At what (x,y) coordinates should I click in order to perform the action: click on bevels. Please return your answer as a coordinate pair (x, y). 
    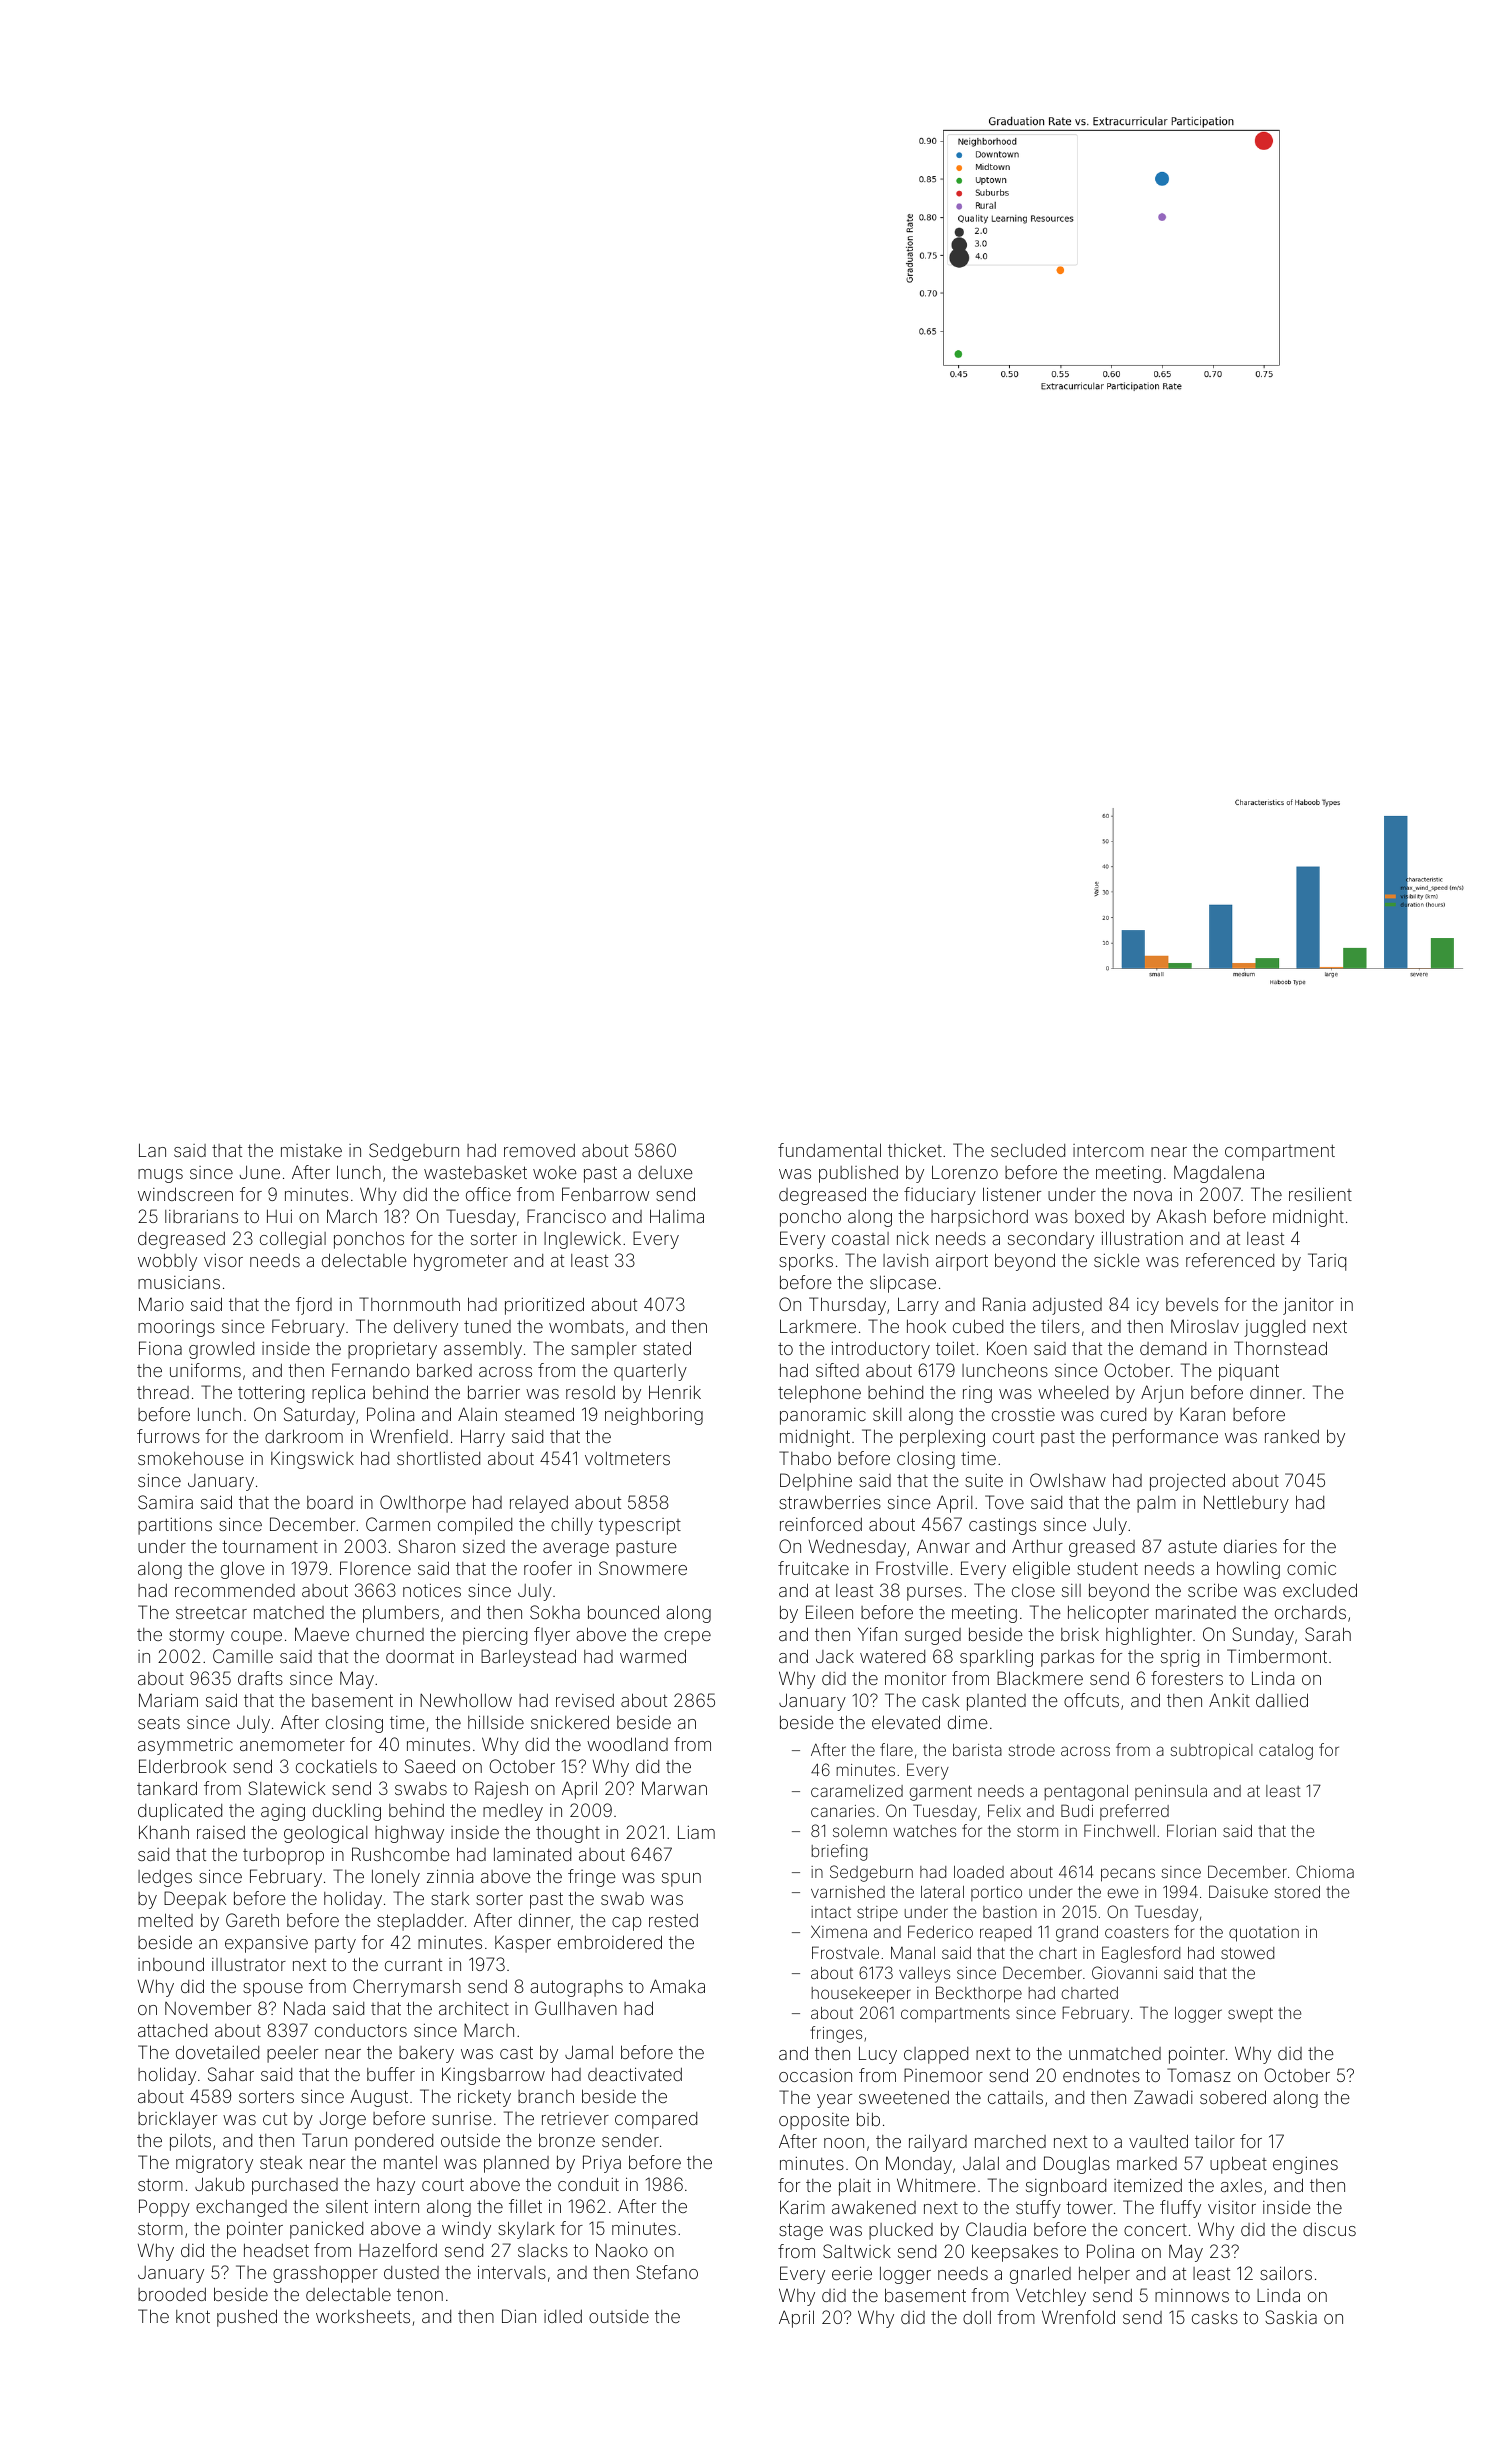
    Looking at the image, I should click on (1192, 1304).
